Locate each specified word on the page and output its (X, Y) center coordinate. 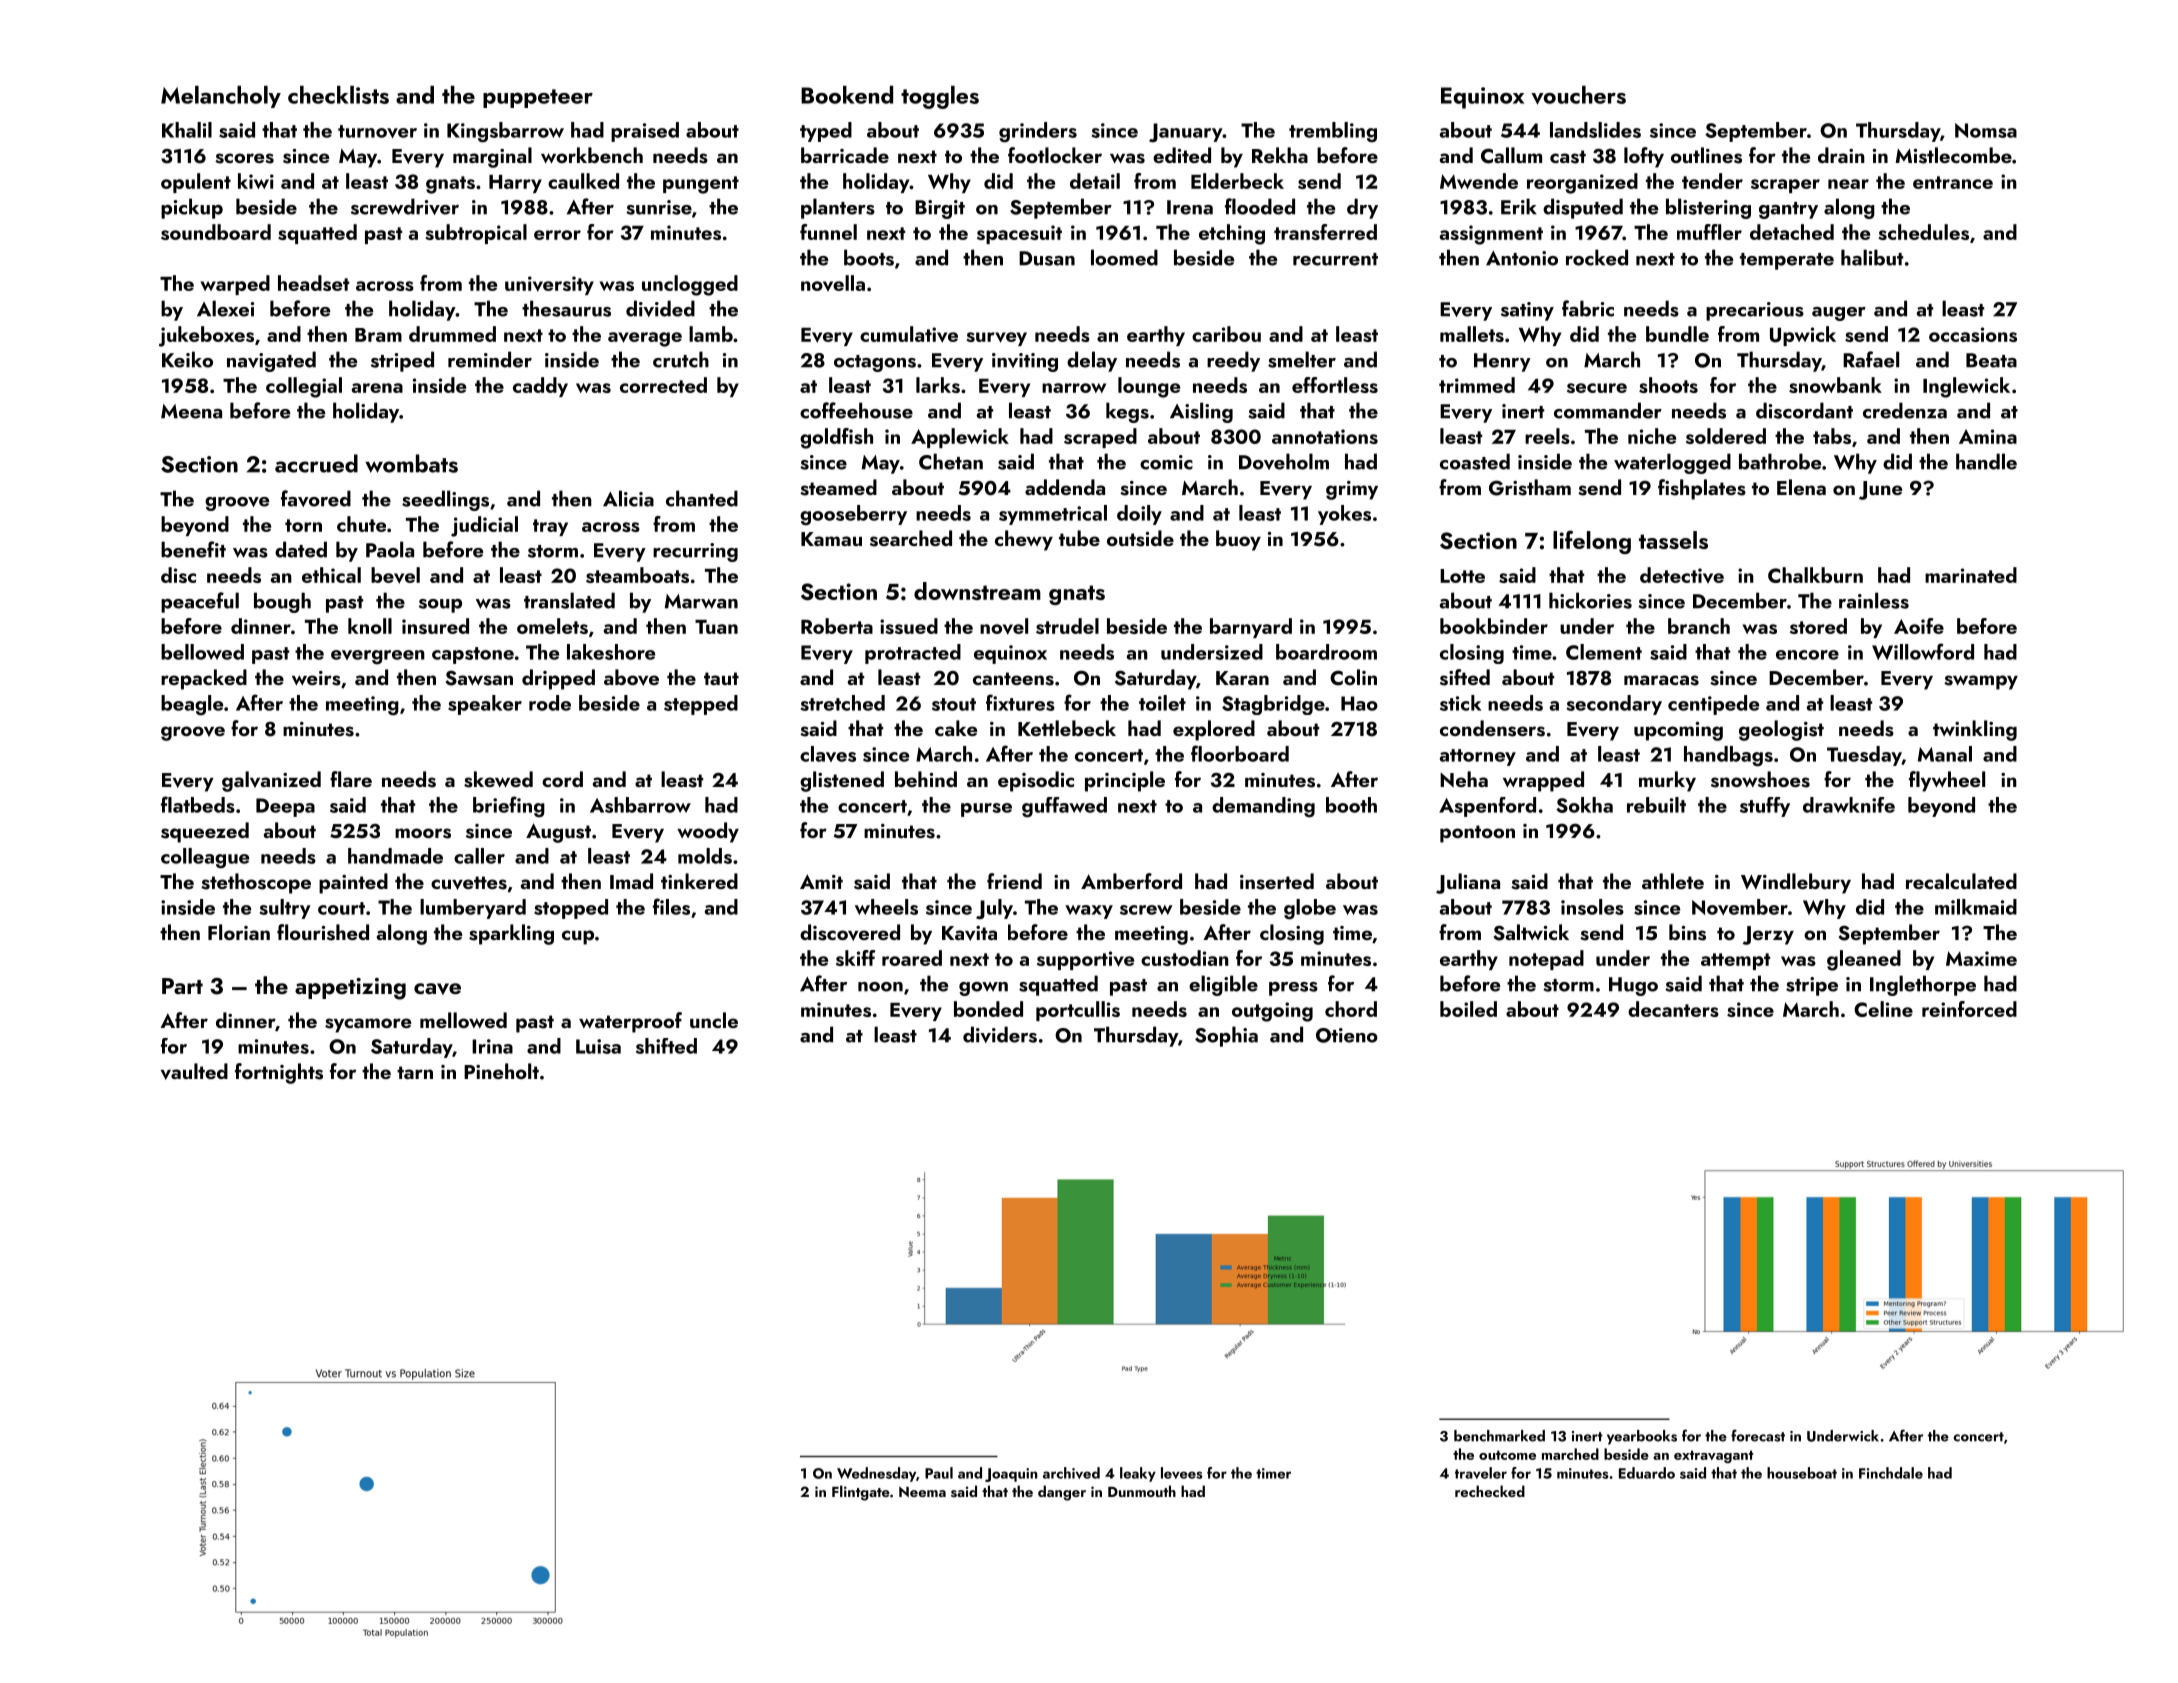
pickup (192, 208)
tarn (415, 1072)
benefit (193, 549)
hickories (1590, 600)
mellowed (463, 1020)
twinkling (1975, 730)
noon (880, 987)
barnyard (1251, 628)
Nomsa (1986, 130)
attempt (1735, 961)
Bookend (847, 95)
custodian (1185, 958)
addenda (1065, 487)
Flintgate (861, 1493)
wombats (411, 463)
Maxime (1981, 958)
